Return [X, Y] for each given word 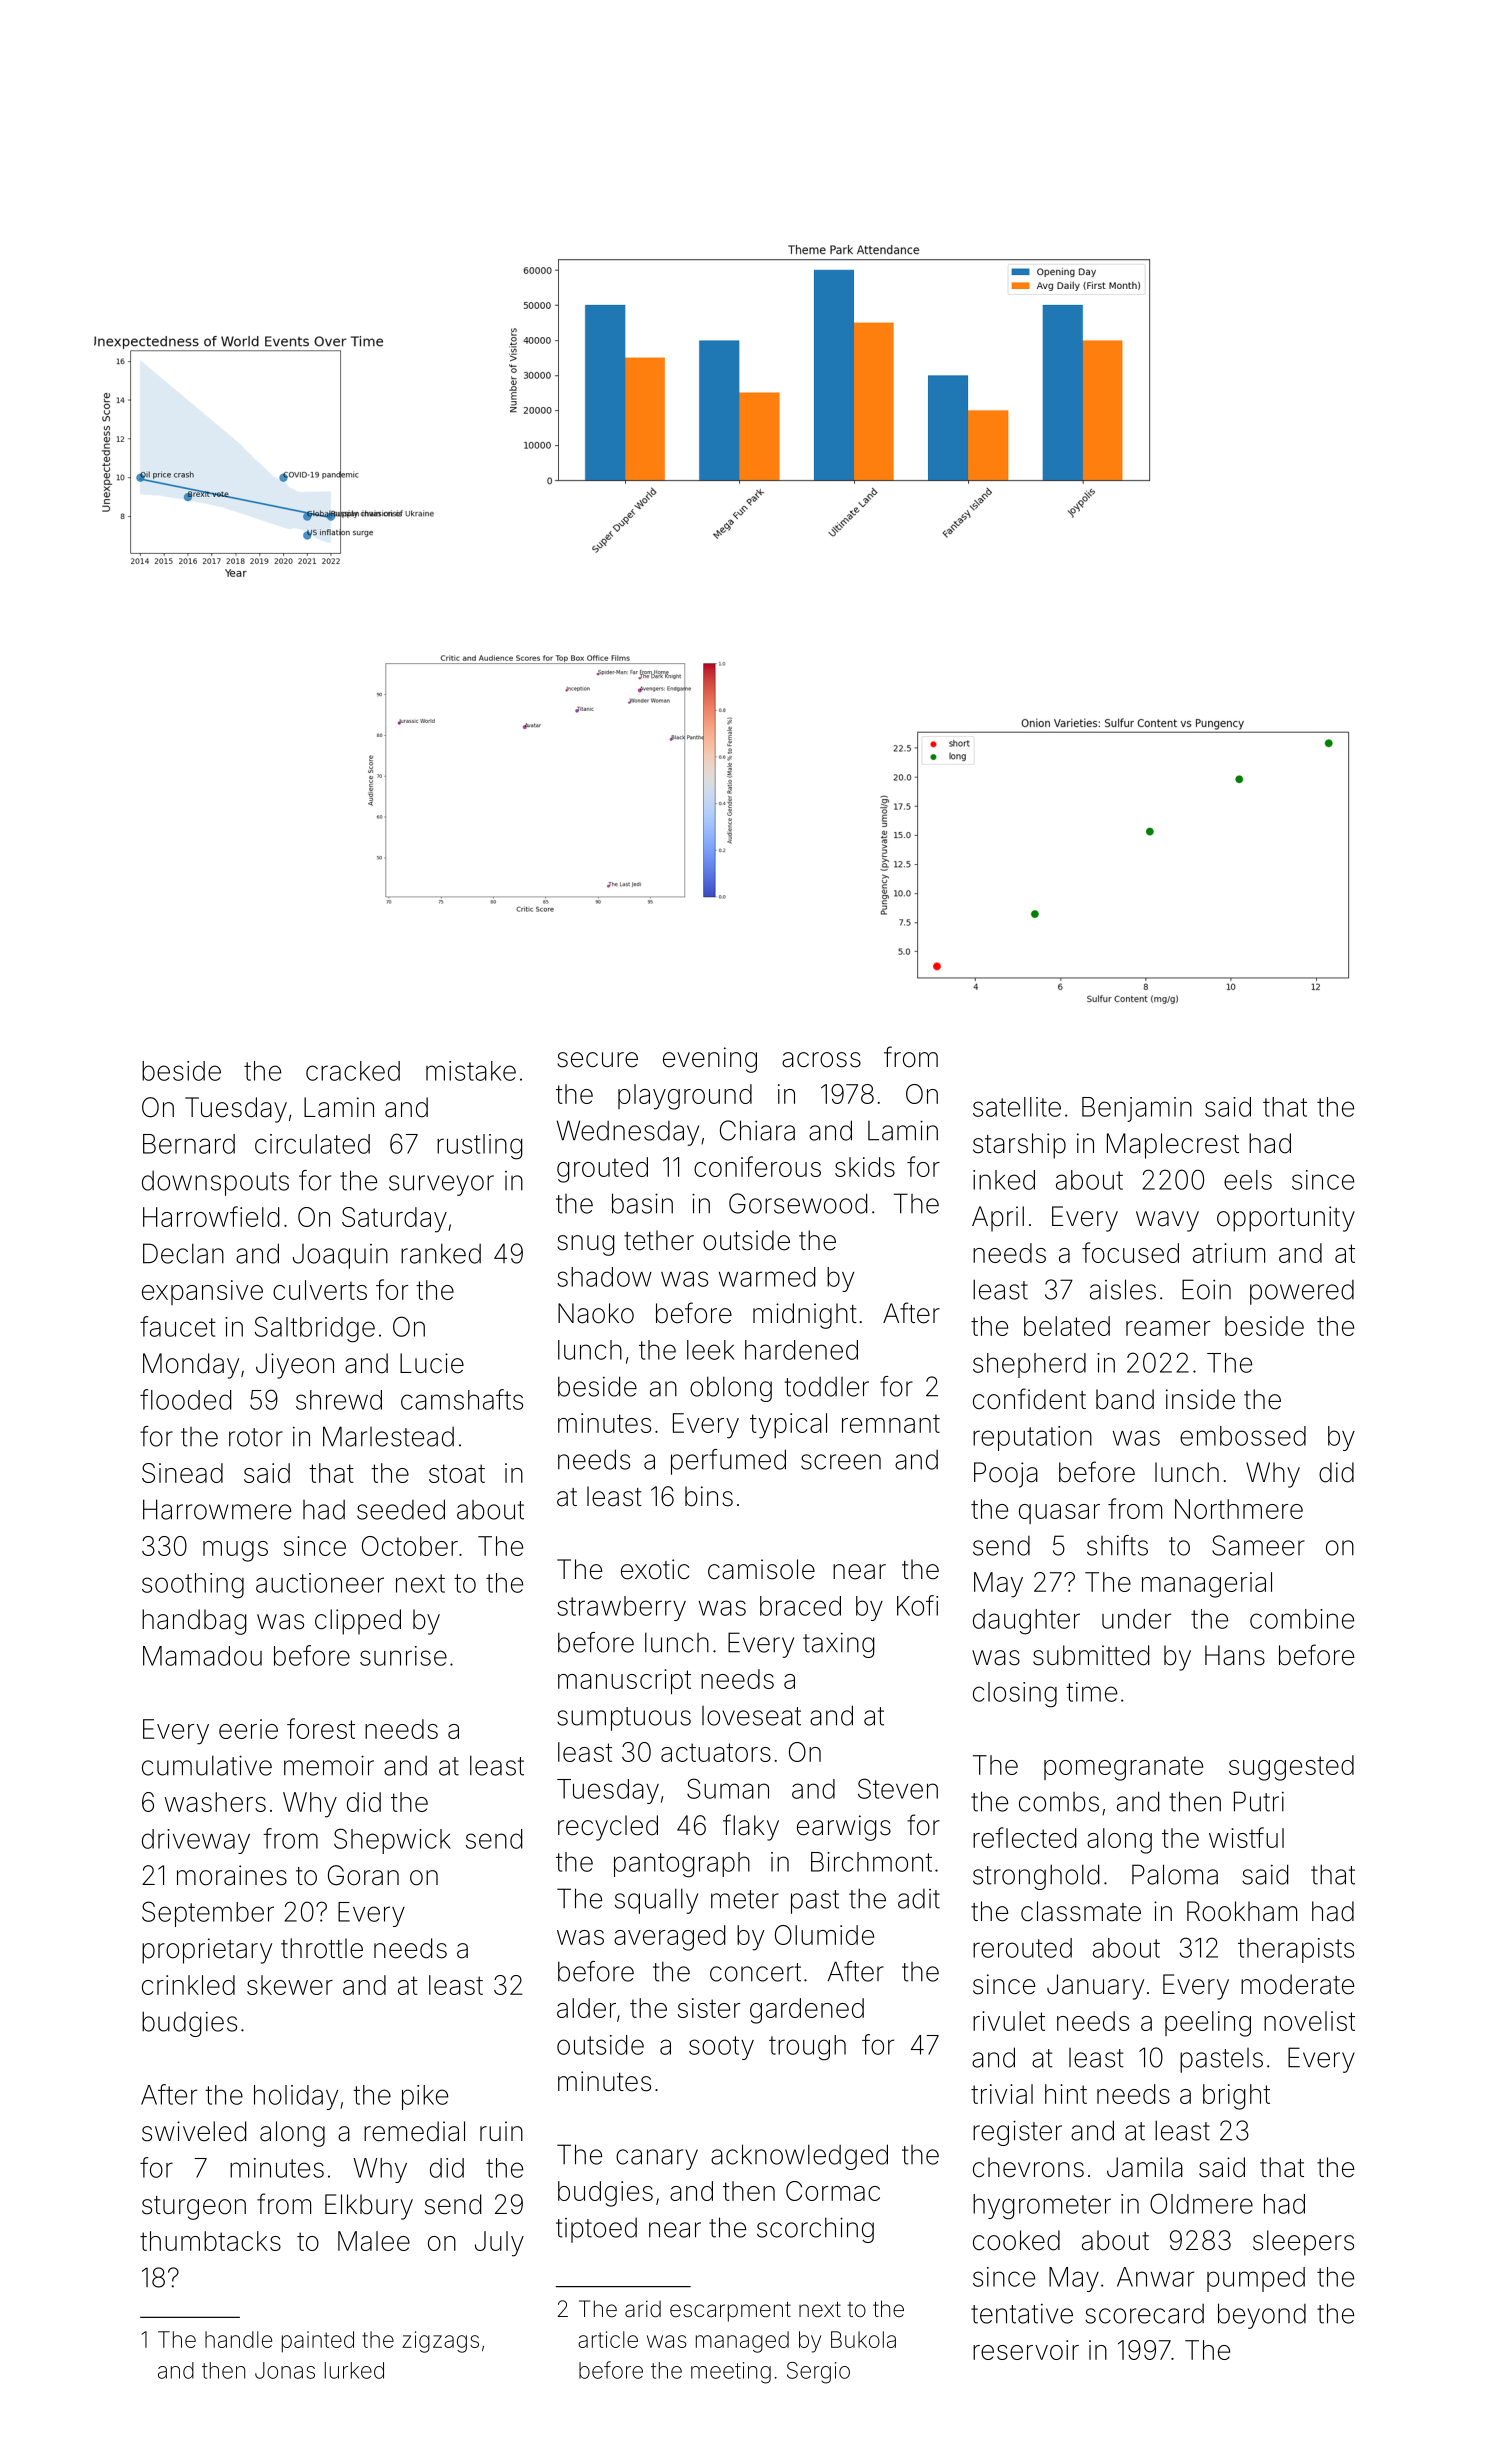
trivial [1002, 2094]
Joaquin [340, 1256]
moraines [232, 1875]
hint [1066, 2094]
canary [657, 2159]
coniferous [757, 1166]
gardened [807, 2011]
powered [1302, 1292]
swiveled [194, 2131]
